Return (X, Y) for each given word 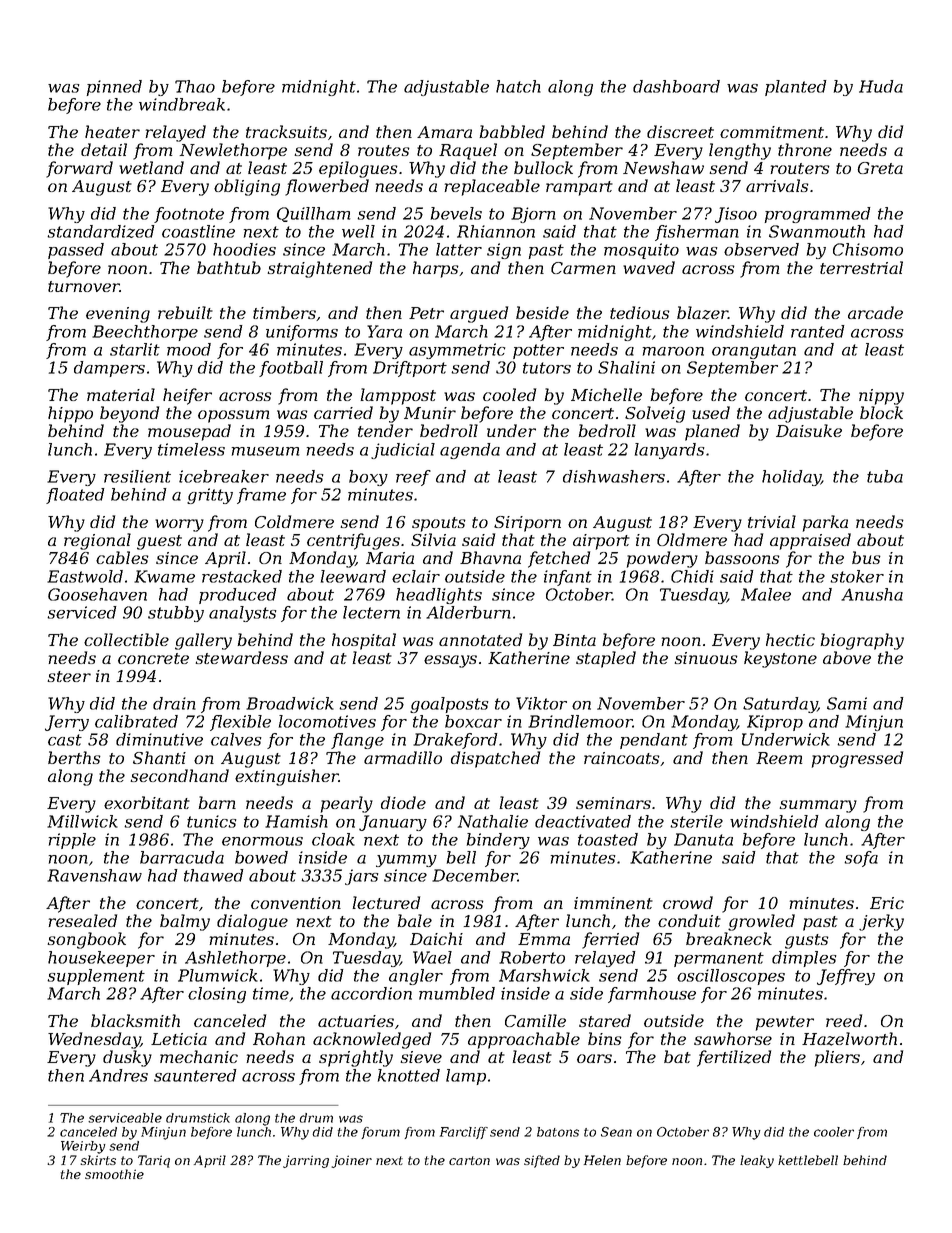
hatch (518, 86)
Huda (881, 86)
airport (601, 542)
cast (65, 740)
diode (403, 802)
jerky (881, 922)
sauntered (195, 1075)
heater (112, 131)
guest (159, 542)
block (881, 412)
